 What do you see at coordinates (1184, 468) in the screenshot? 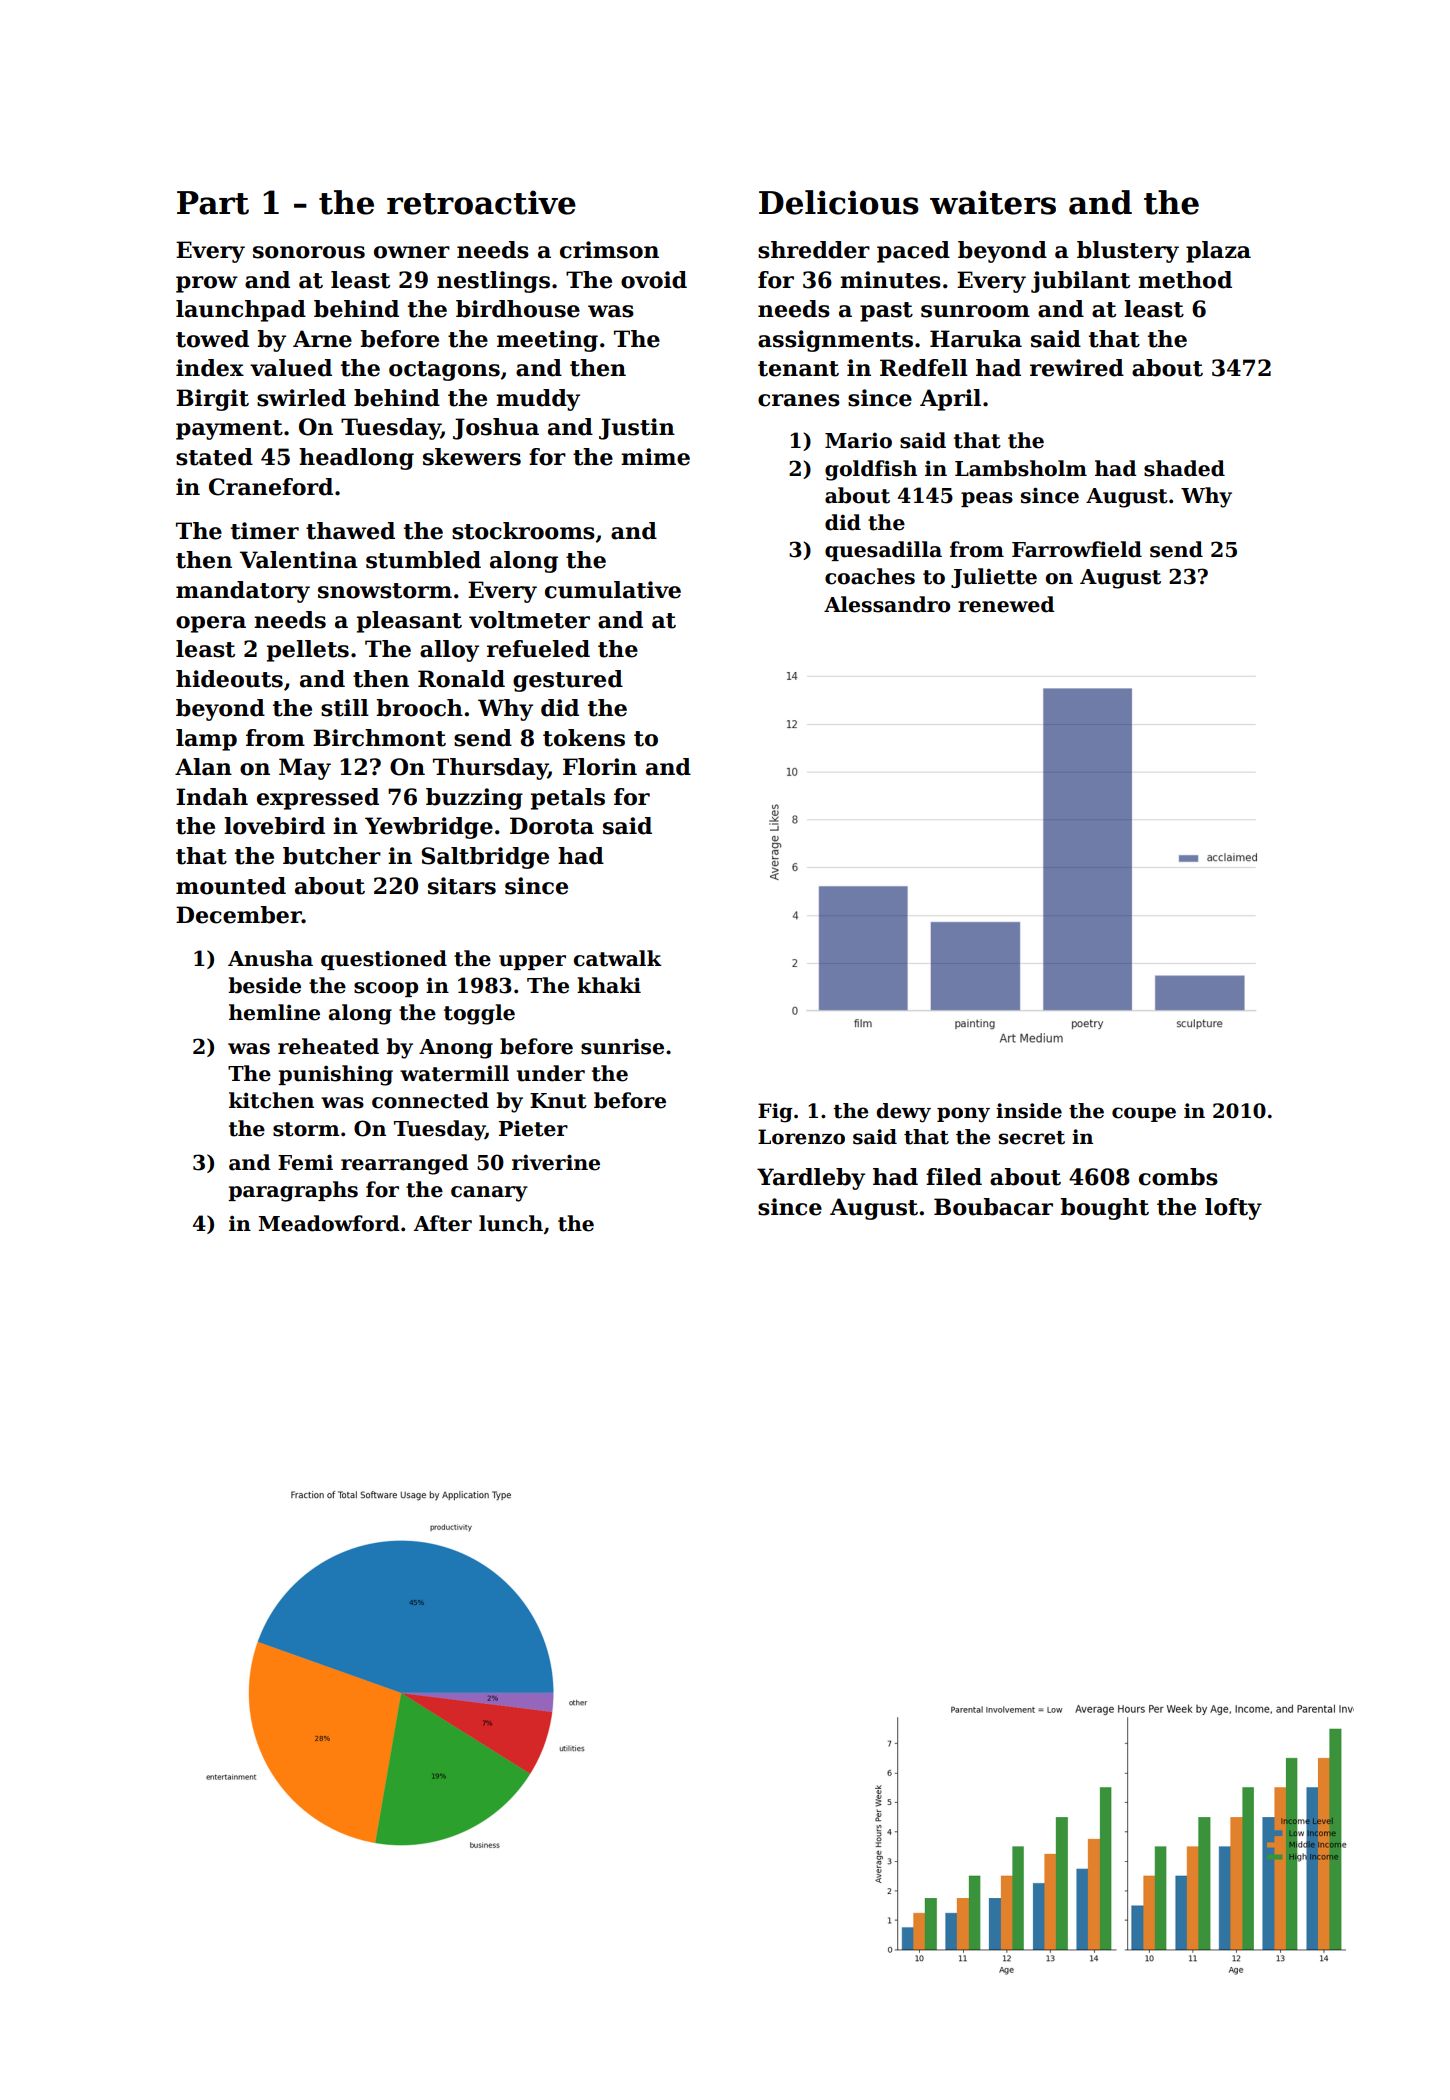
I see `shaded` at bounding box center [1184, 468].
